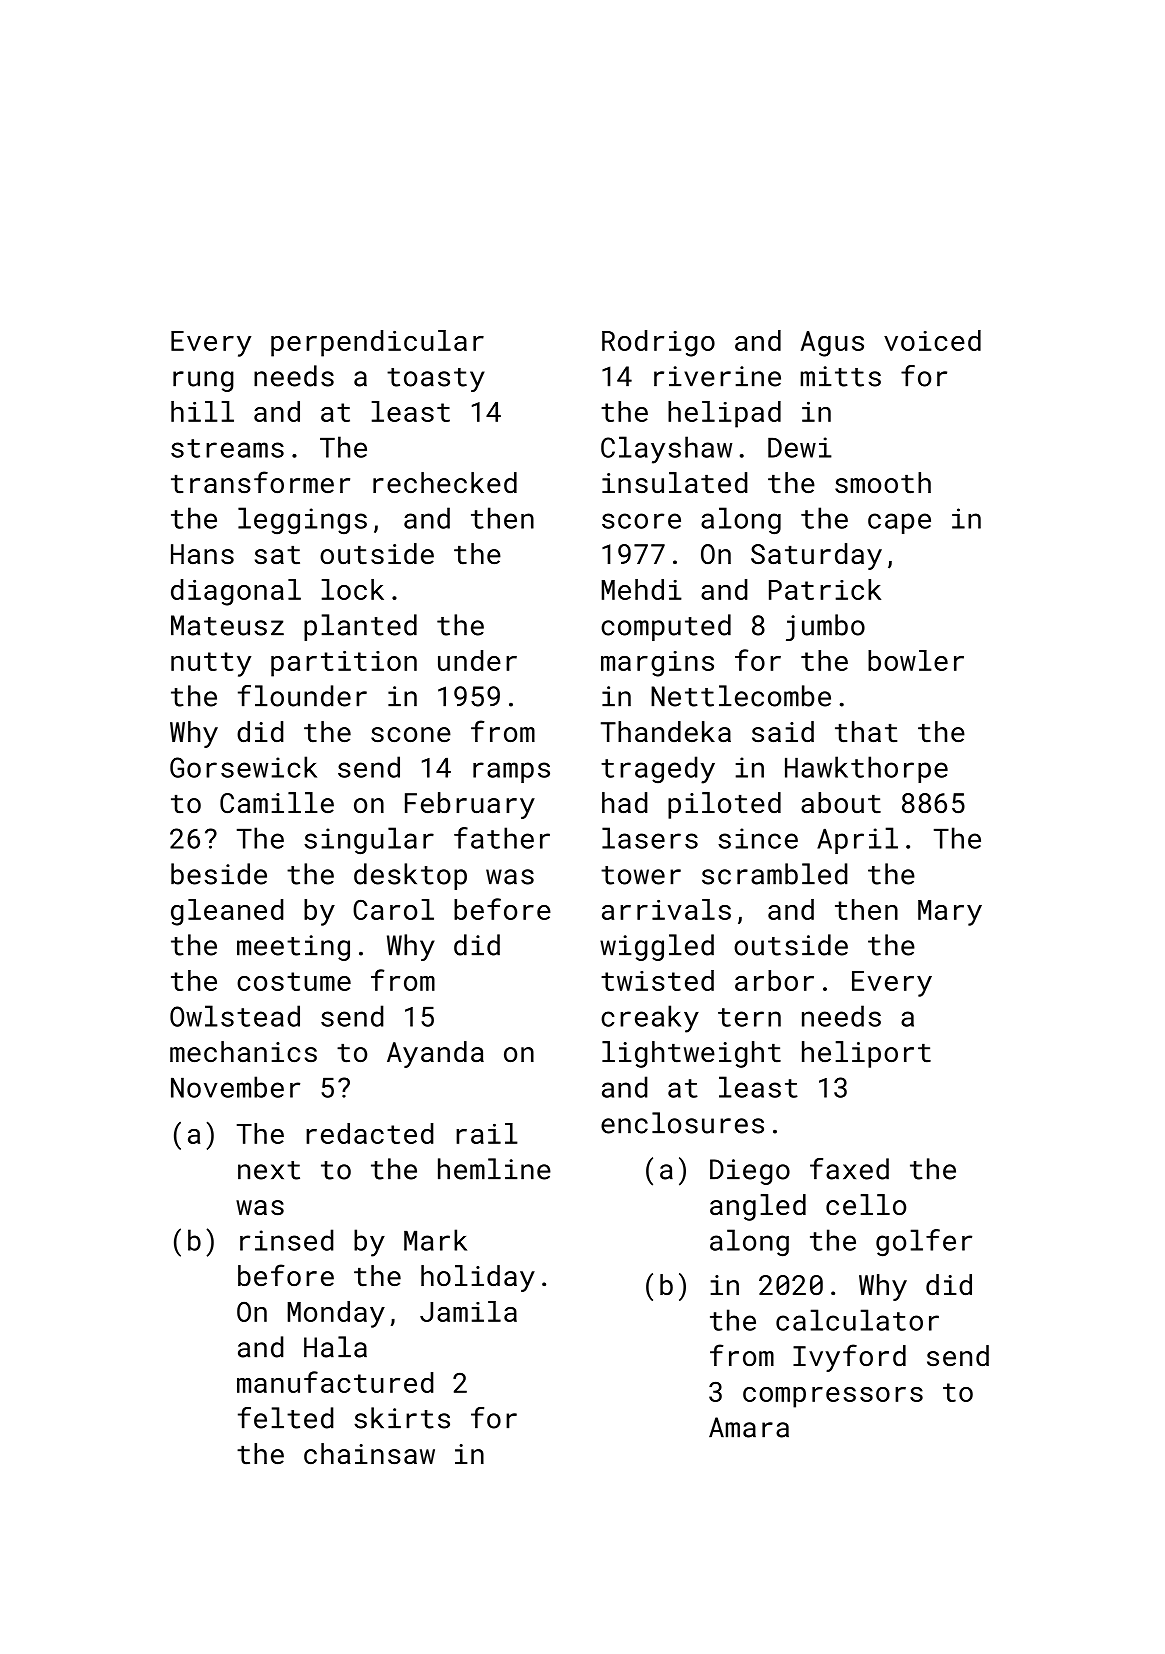 The image size is (1165, 1654). What do you see at coordinates (293, 948) in the document?
I see `meeting` at bounding box center [293, 948].
